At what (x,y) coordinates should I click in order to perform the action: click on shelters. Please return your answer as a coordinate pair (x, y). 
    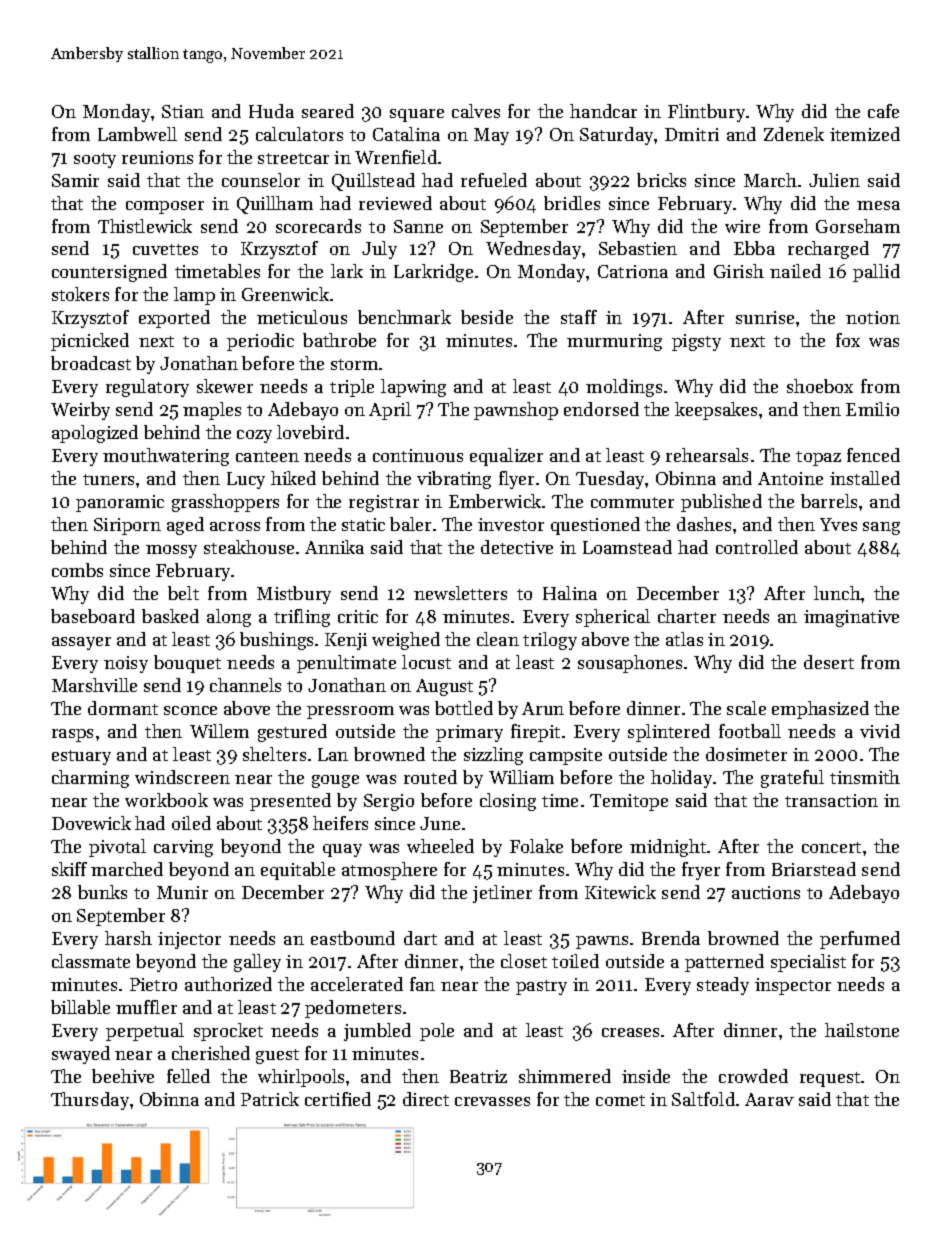
    Looking at the image, I should click on (274, 754).
